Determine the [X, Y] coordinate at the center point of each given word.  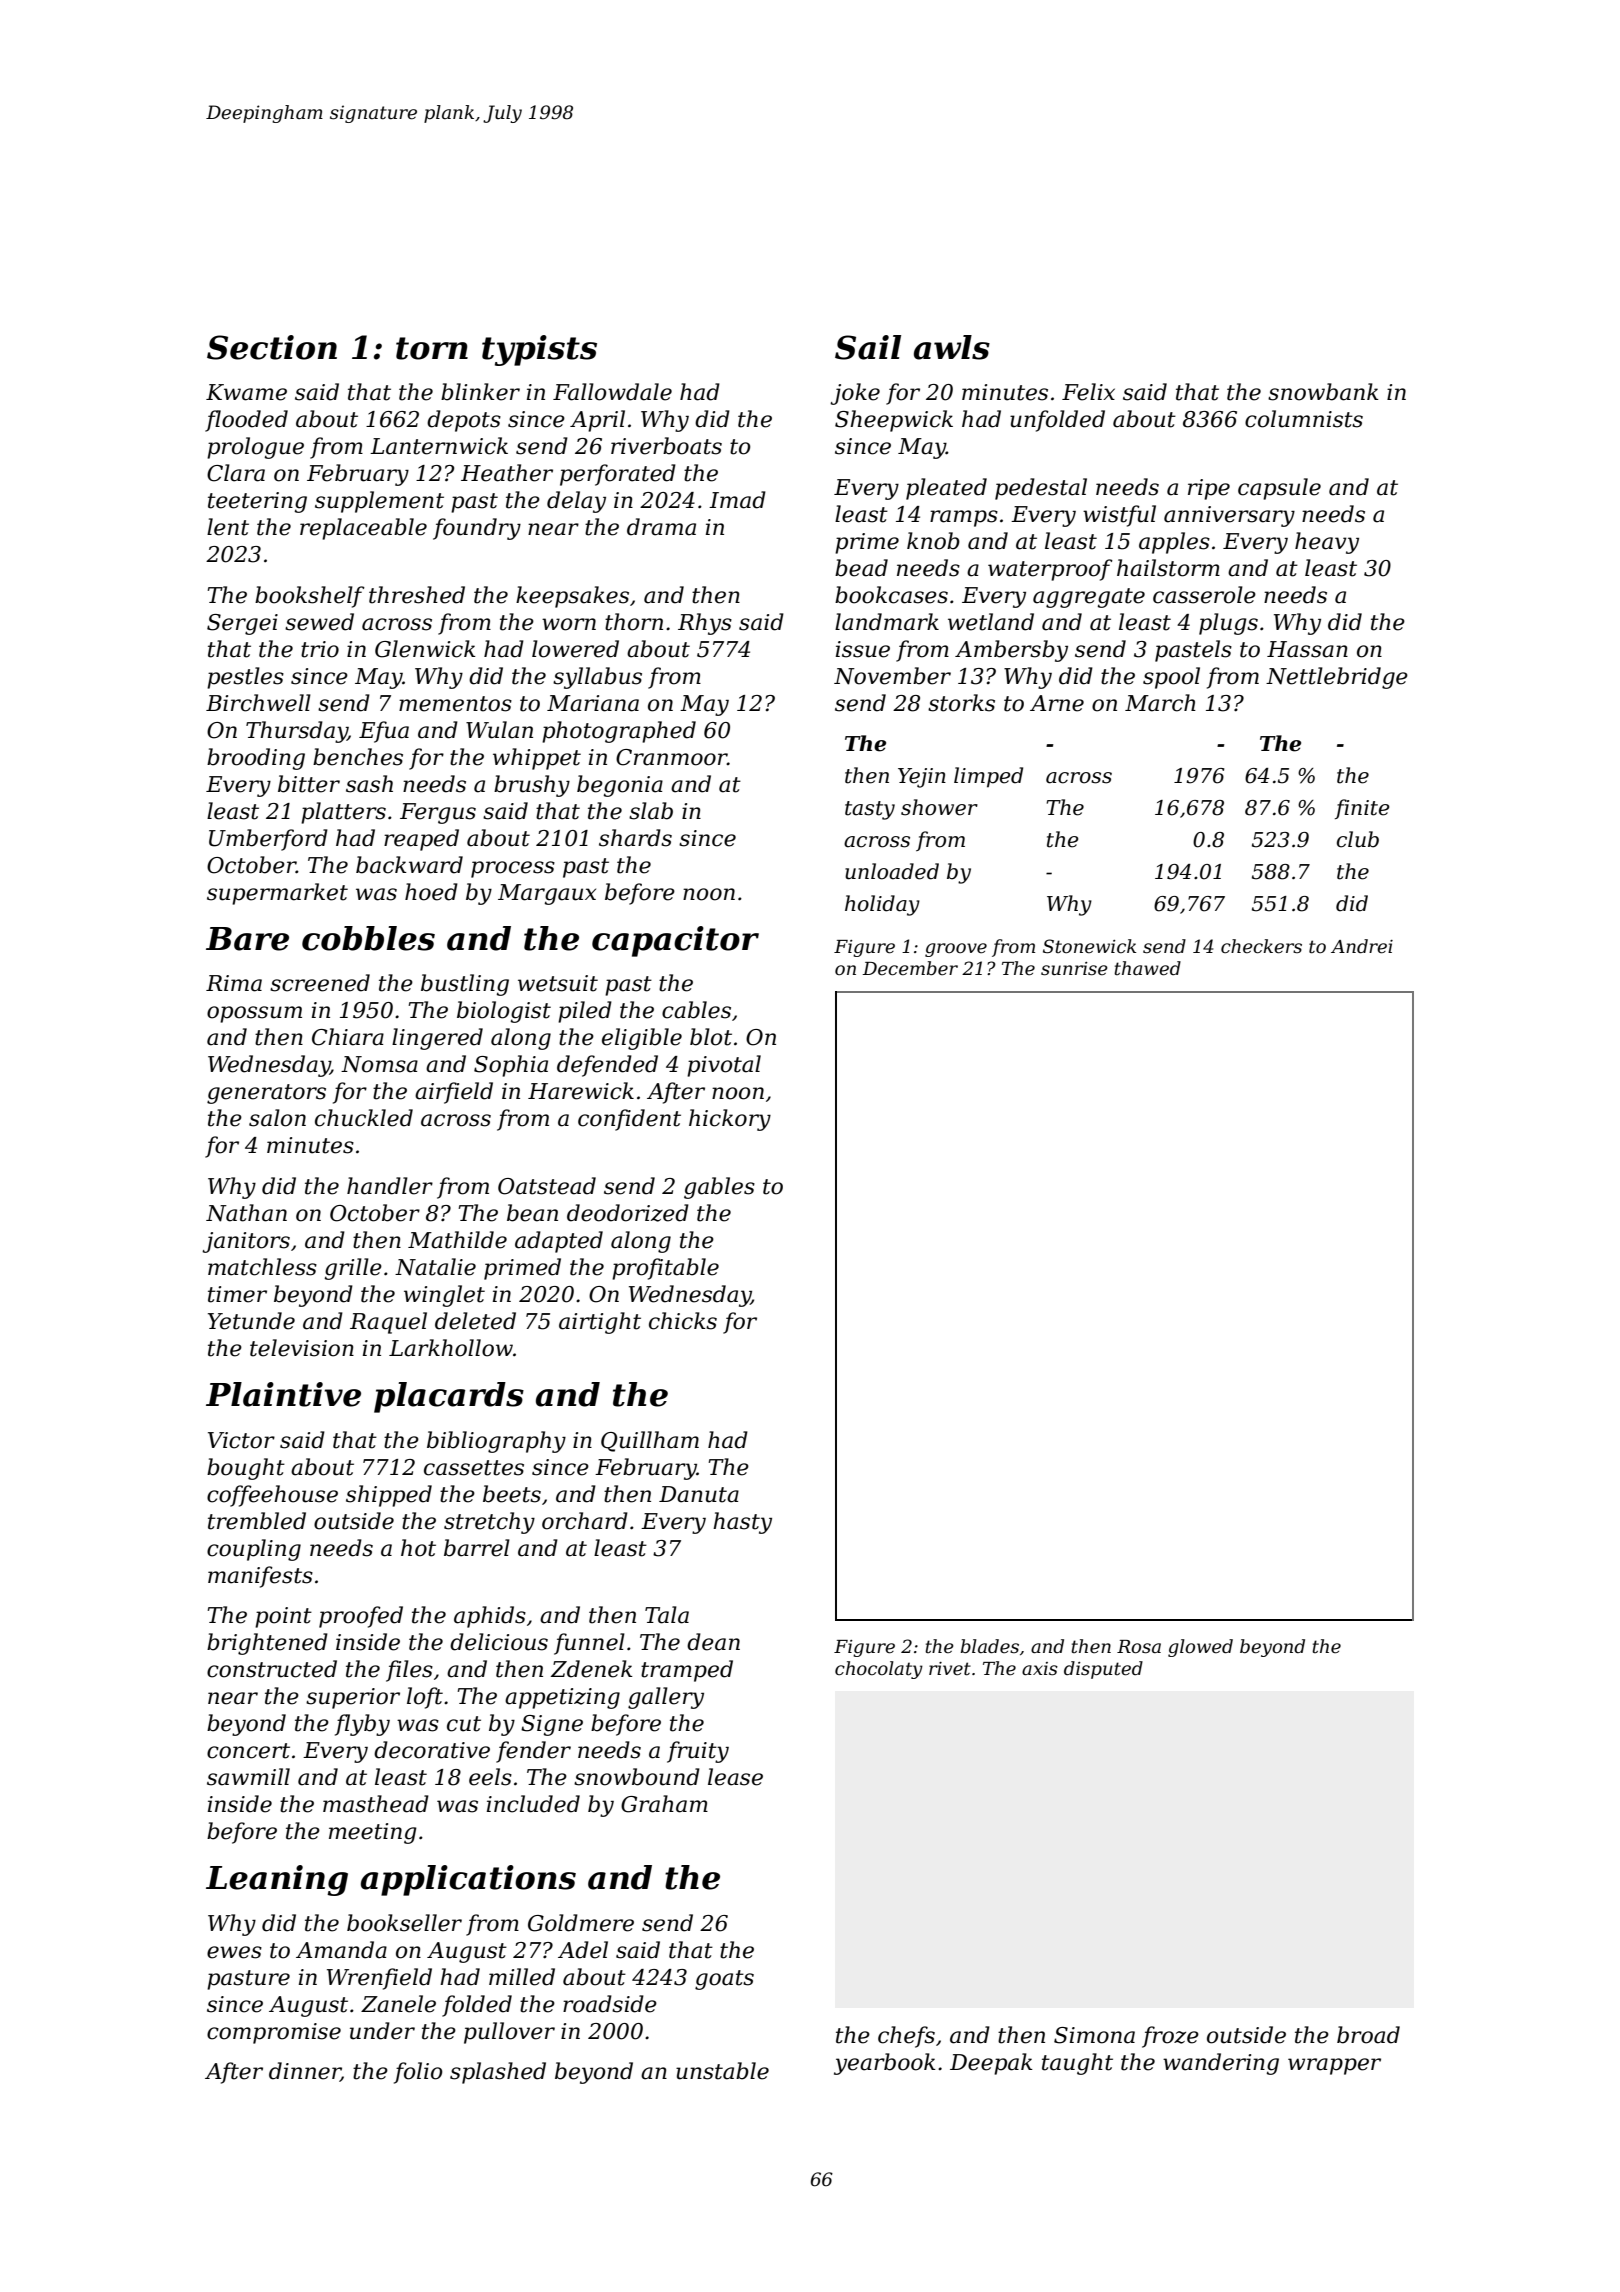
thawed [1147, 968]
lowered [575, 649]
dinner [305, 2072]
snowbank [1323, 392]
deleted [475, 1321]
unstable [722, 2071]
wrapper [1334, 2066]
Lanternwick [439, 446]
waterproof [1050, 570]
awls [952, 347]
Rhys [705, 624]
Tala [667, 1615]
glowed [1200, 1648]
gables [719, 1188]
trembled [257, 1521]
